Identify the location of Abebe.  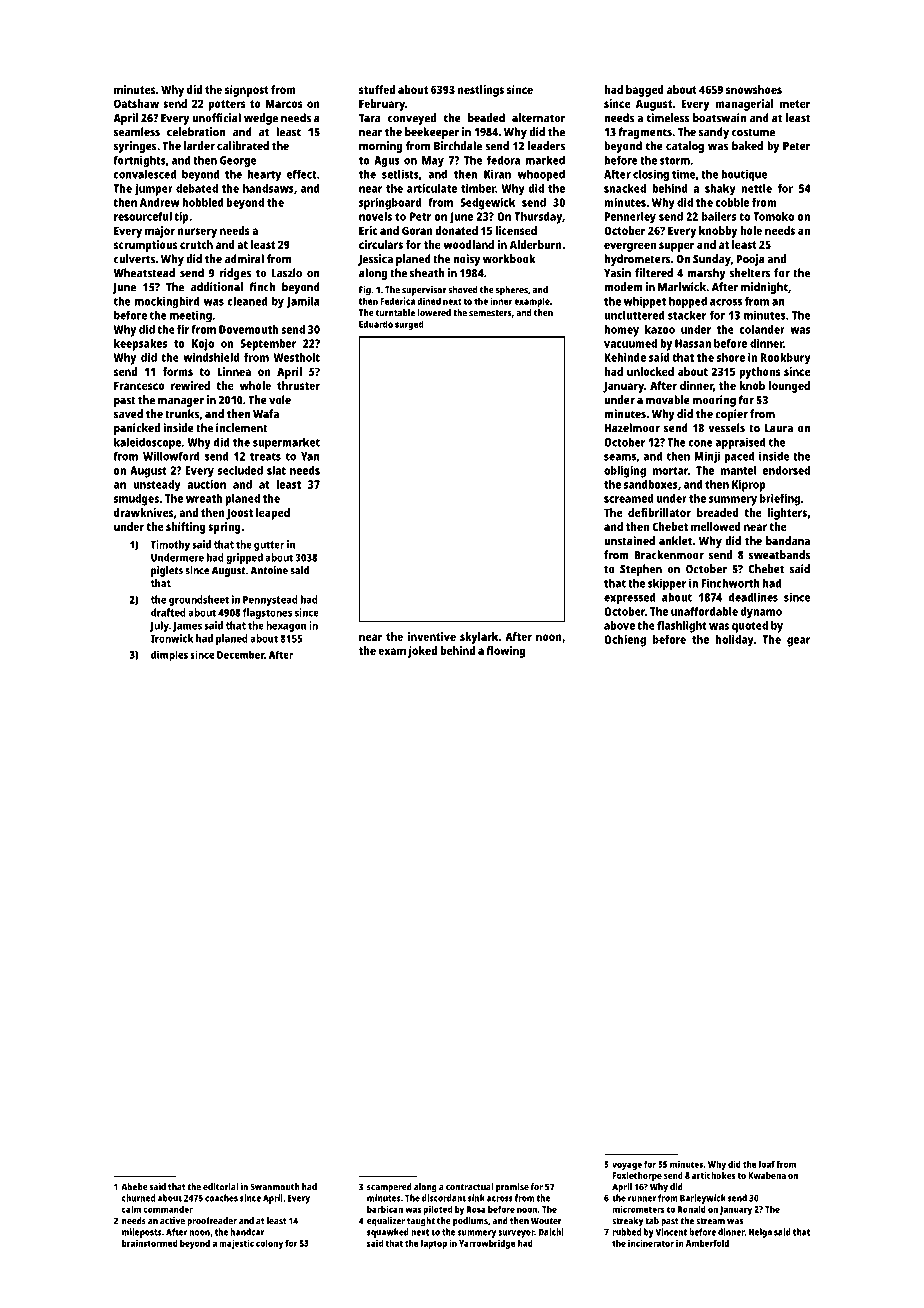
(135, 1187).
